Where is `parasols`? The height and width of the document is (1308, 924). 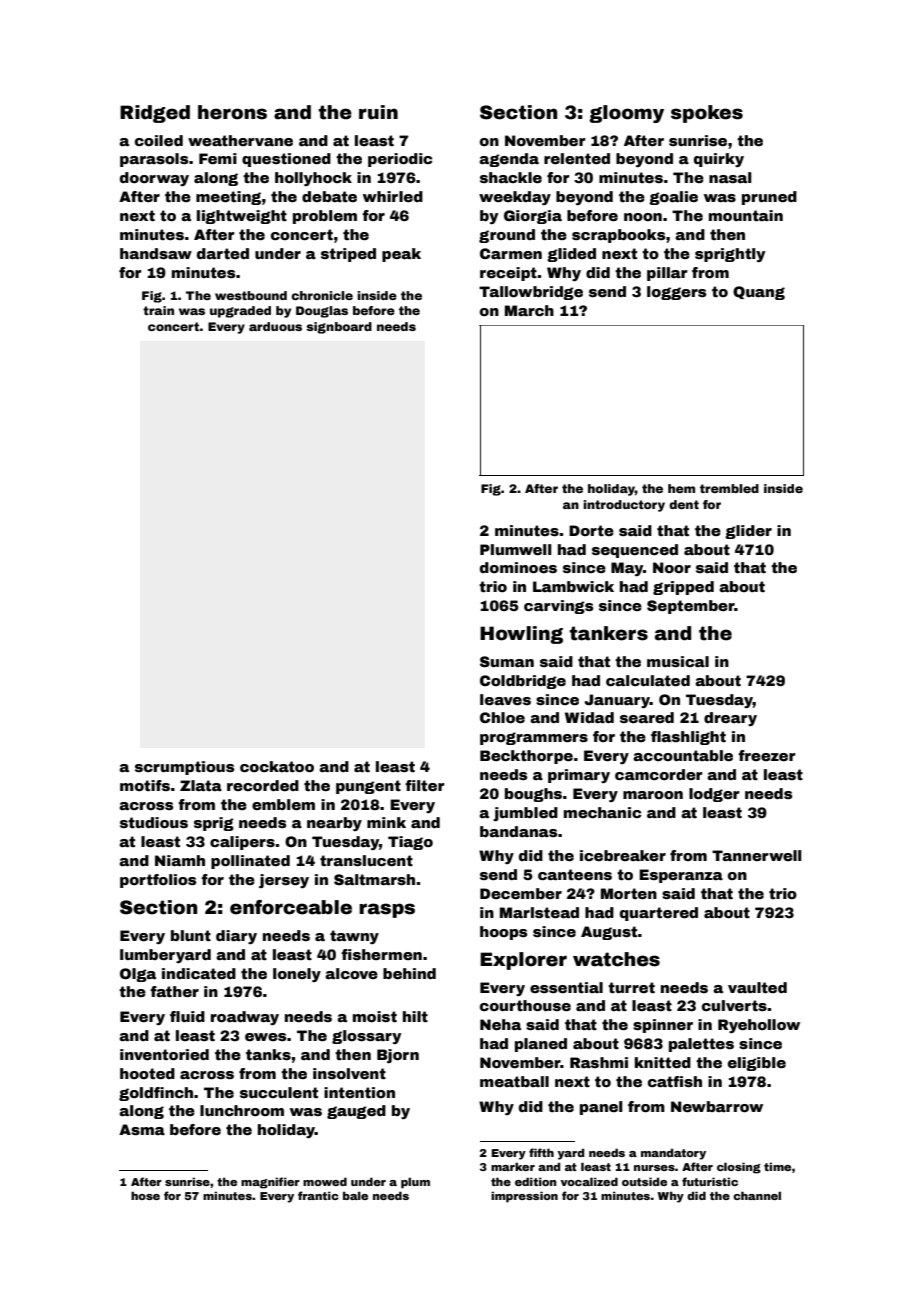
parasols is located at coordinates (154, 160).
